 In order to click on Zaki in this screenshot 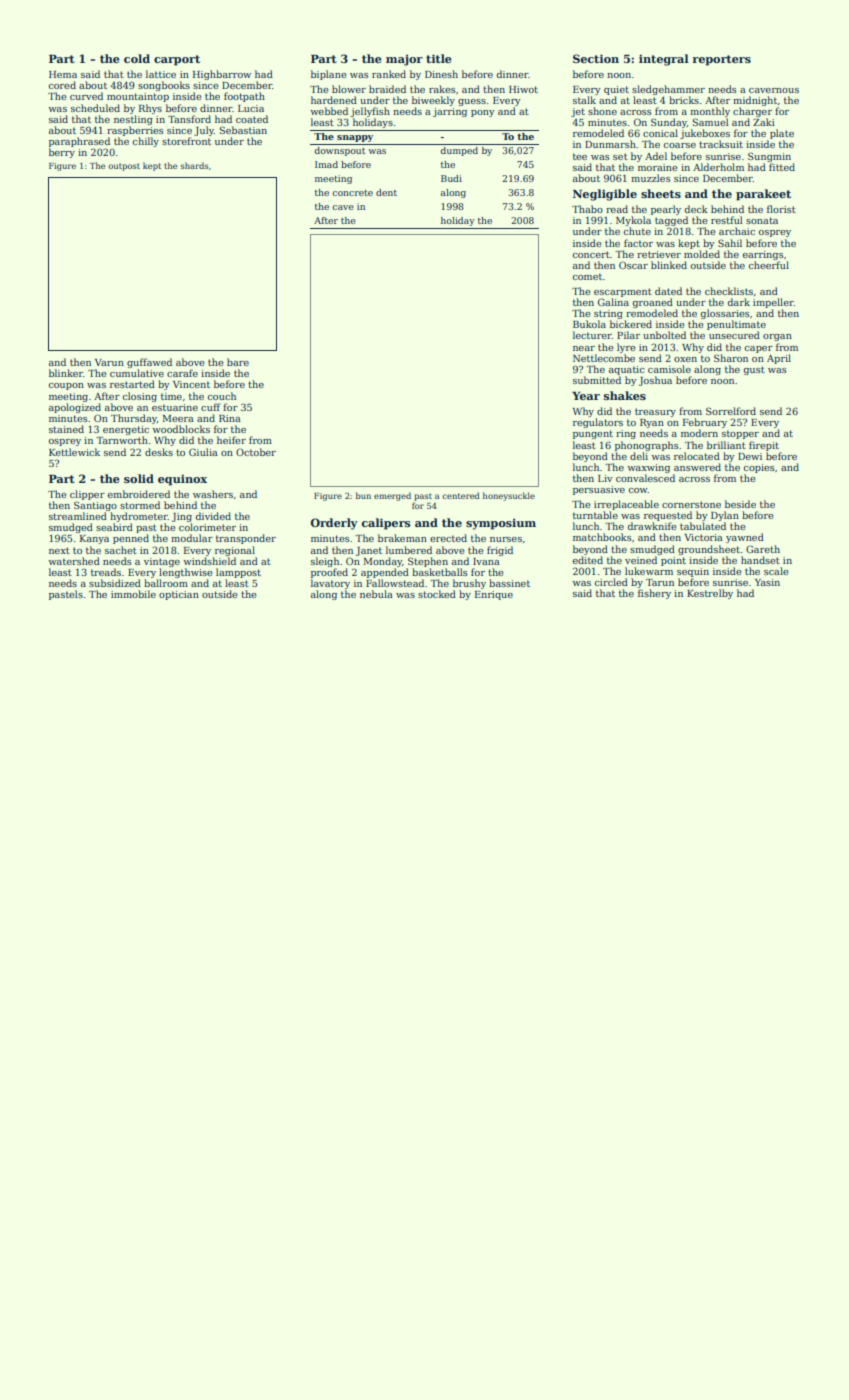, I will do `click(764, 122)`.
